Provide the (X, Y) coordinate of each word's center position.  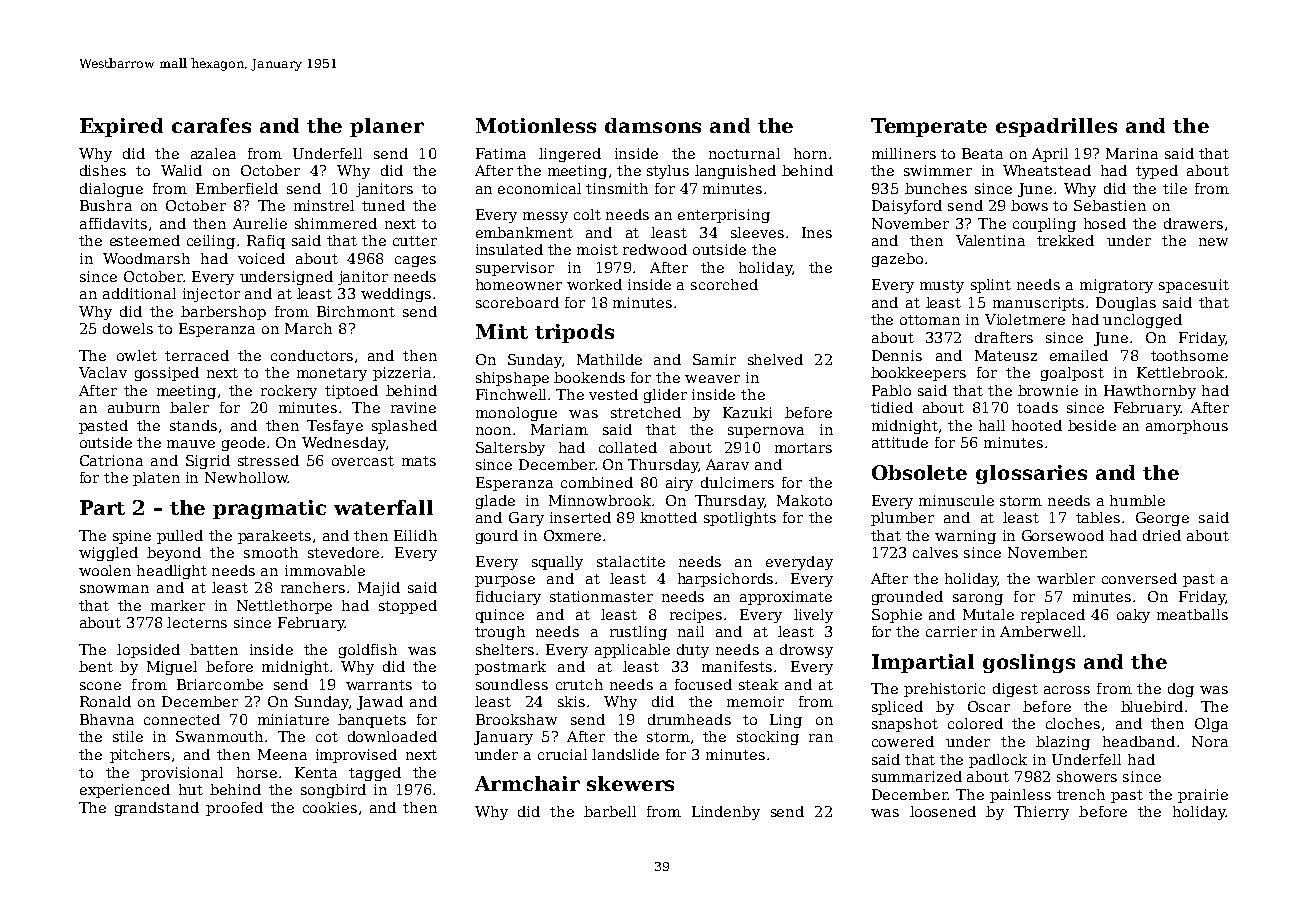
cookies (330, 807)
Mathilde (609, 359)
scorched (724, 284)
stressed (268, 460)
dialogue (111, 190)
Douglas (1126, 304)
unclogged (1142, 321)
